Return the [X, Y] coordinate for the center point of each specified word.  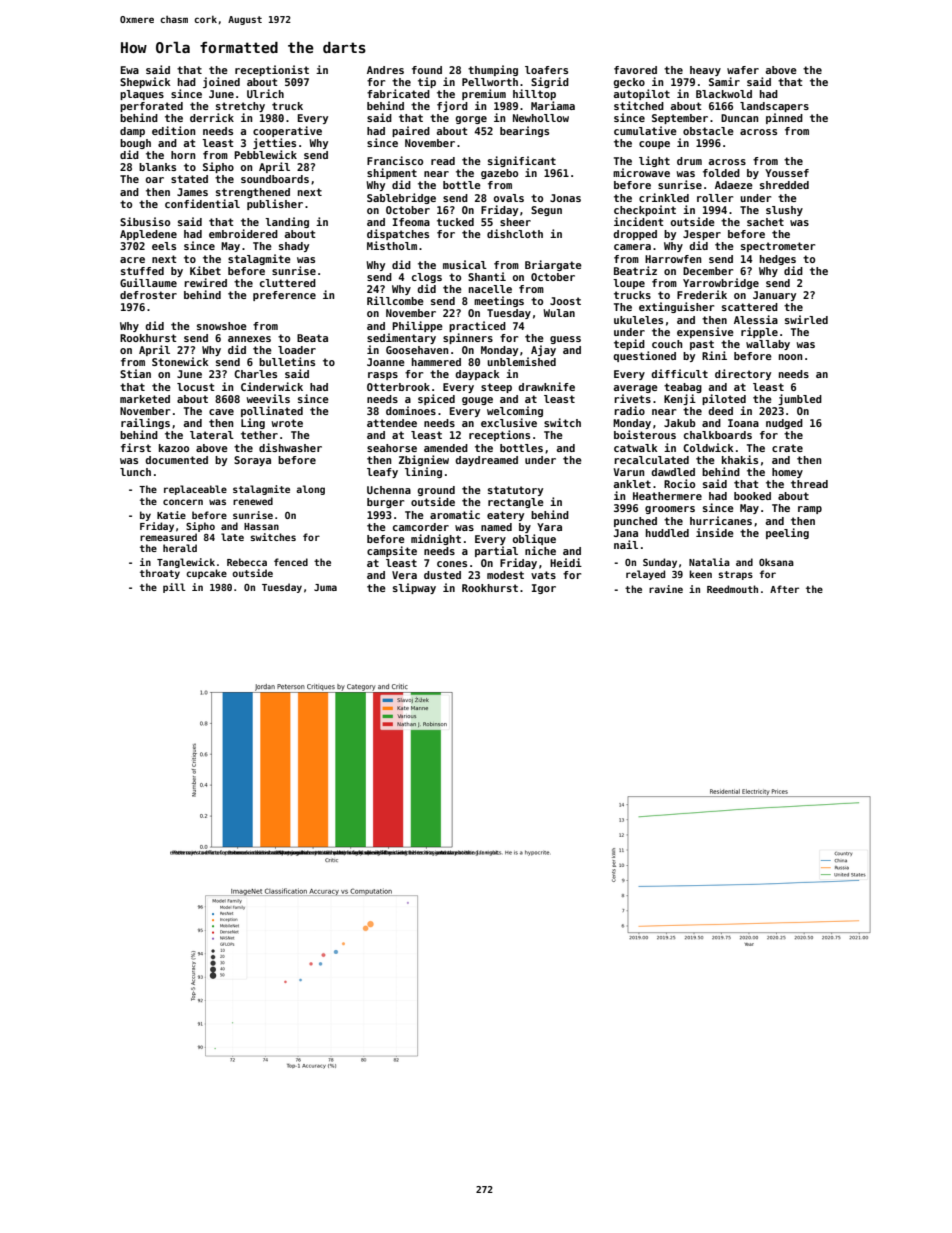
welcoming [515, 411]
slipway [414, 588]
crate [787, 448]
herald [180, 548]
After [784, 589]
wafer [743, 70]
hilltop [534, 94]
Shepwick [145, 82]
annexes [249, 339]
